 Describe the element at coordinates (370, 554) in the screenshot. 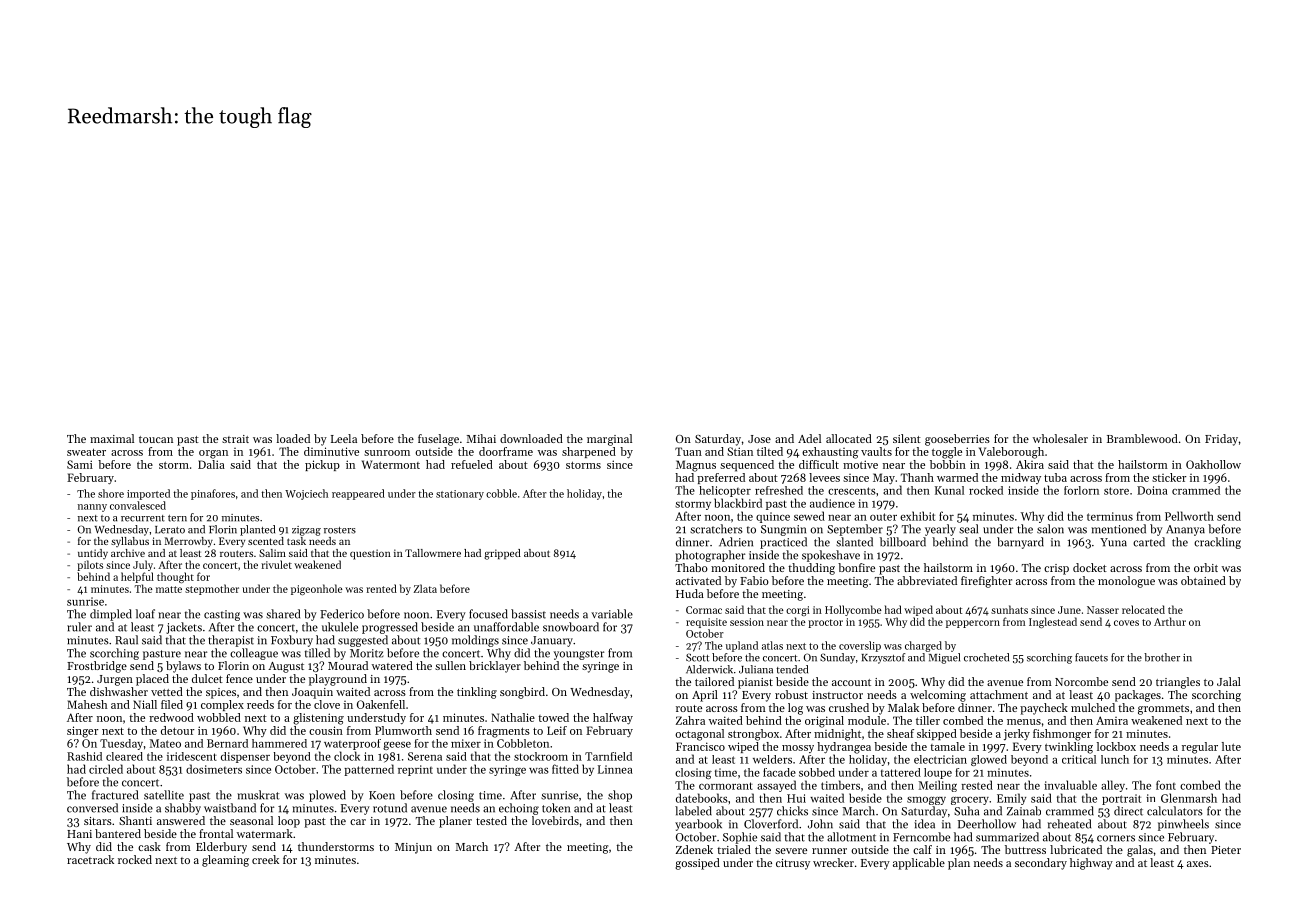

I see `question` at that location.
